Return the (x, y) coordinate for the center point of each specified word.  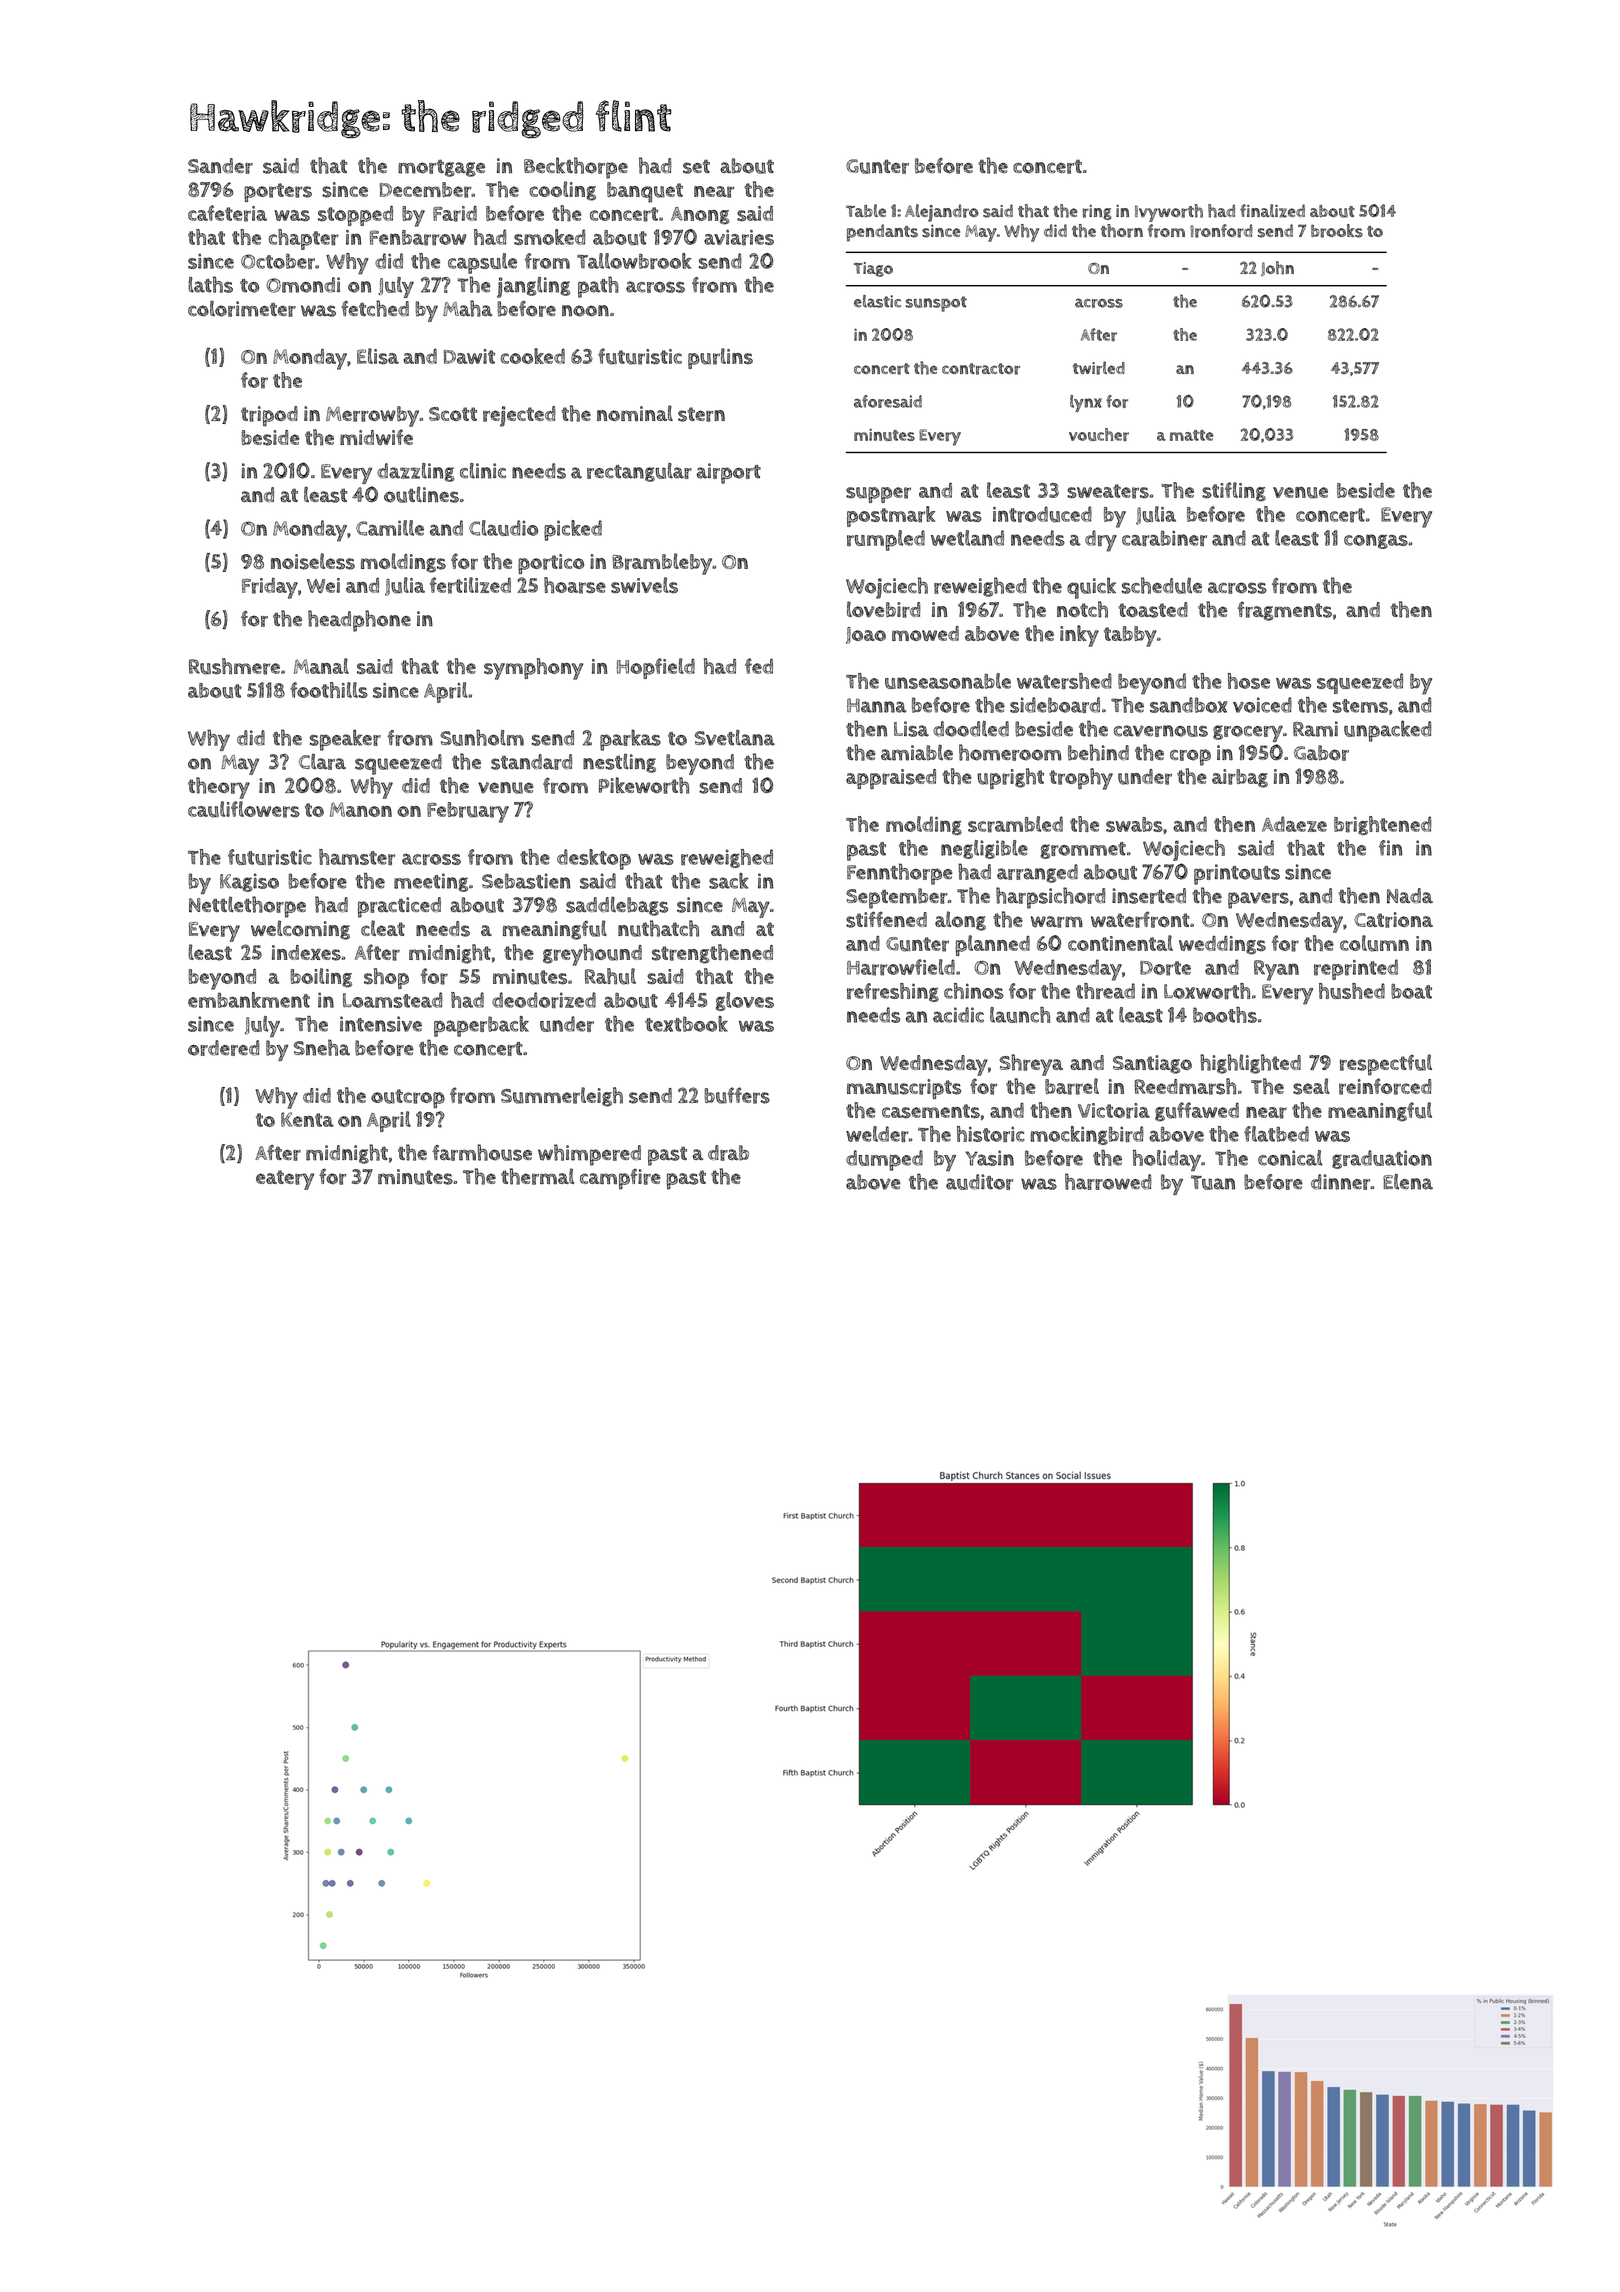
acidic (958, 1015)
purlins (720, 358)
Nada (1410, 896)
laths (210, 284)
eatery (285, 1180)
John (1277, 268)
